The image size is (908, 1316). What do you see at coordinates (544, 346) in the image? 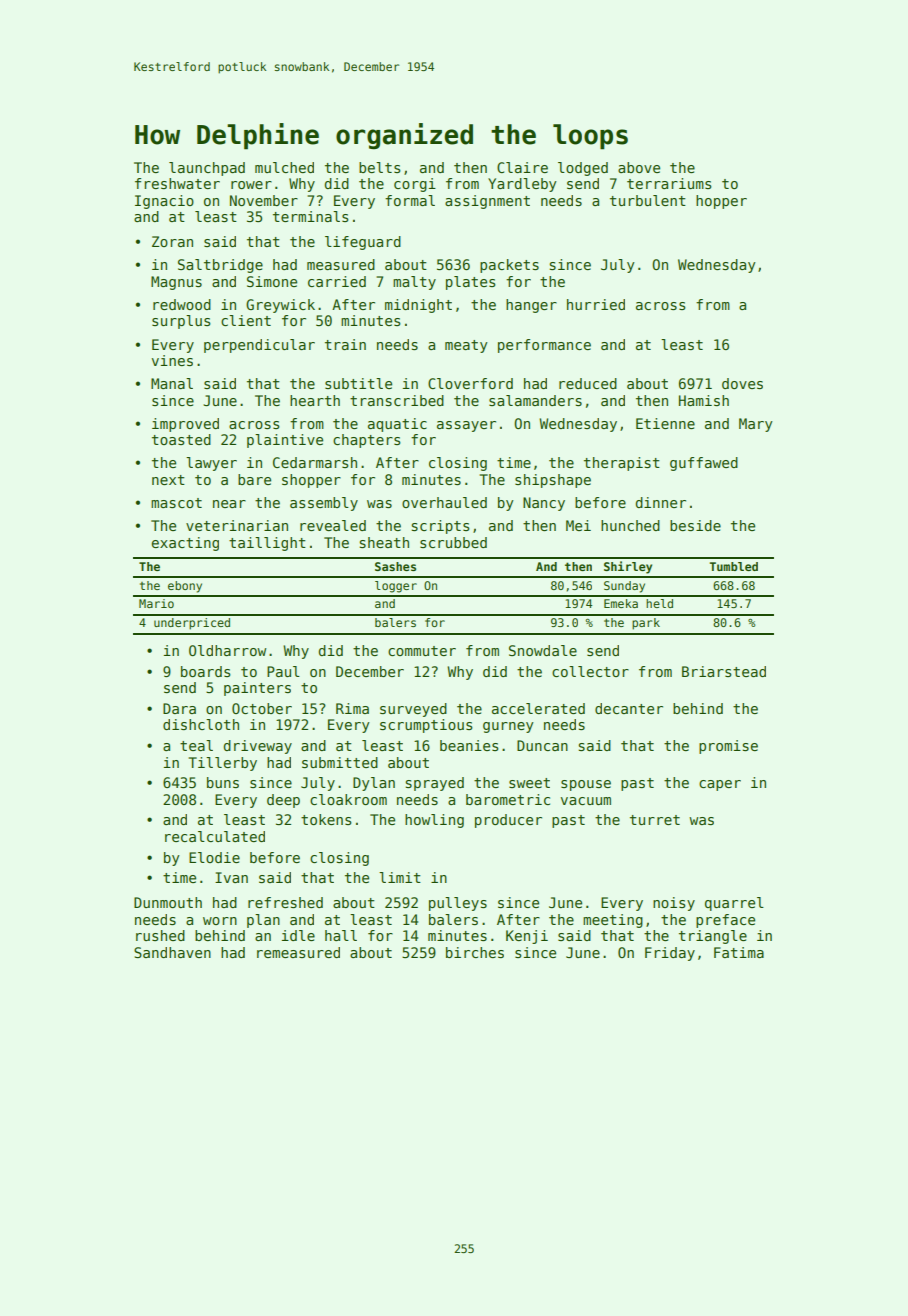
I see `performance` at bounding box center [544, 346].
